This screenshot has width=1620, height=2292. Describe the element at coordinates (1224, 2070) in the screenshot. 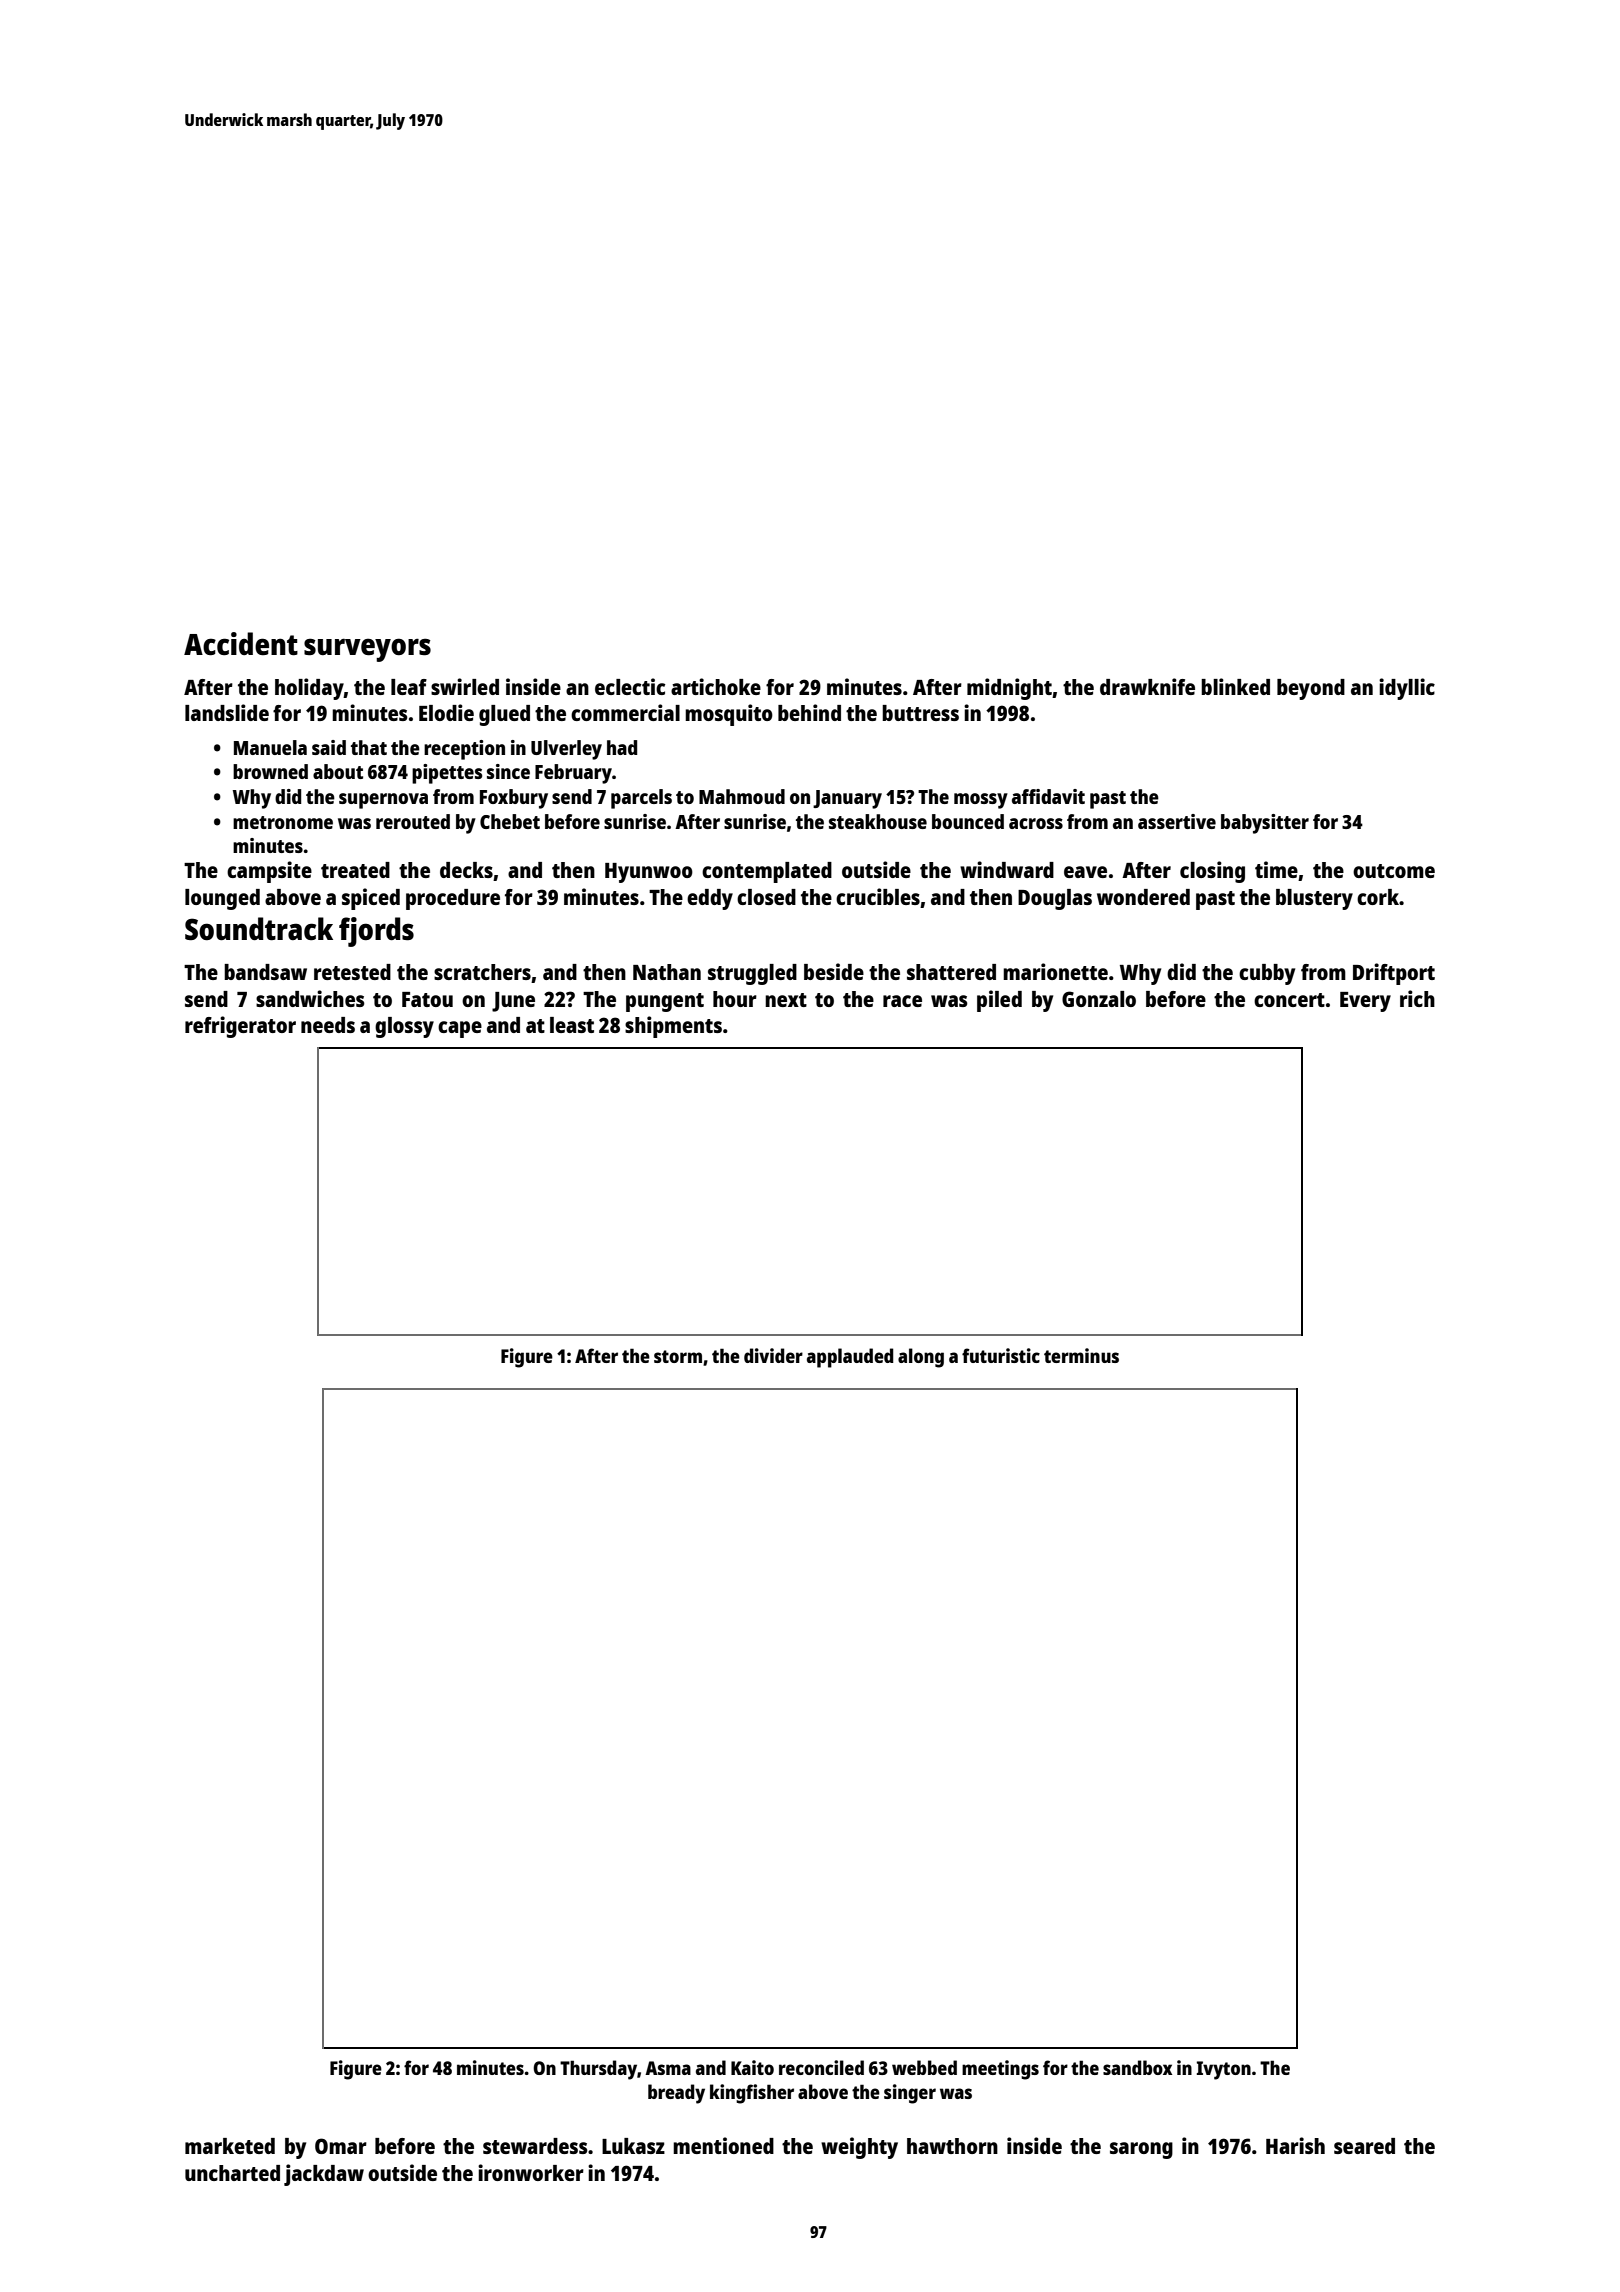

I see `Ivyton` at that location.
